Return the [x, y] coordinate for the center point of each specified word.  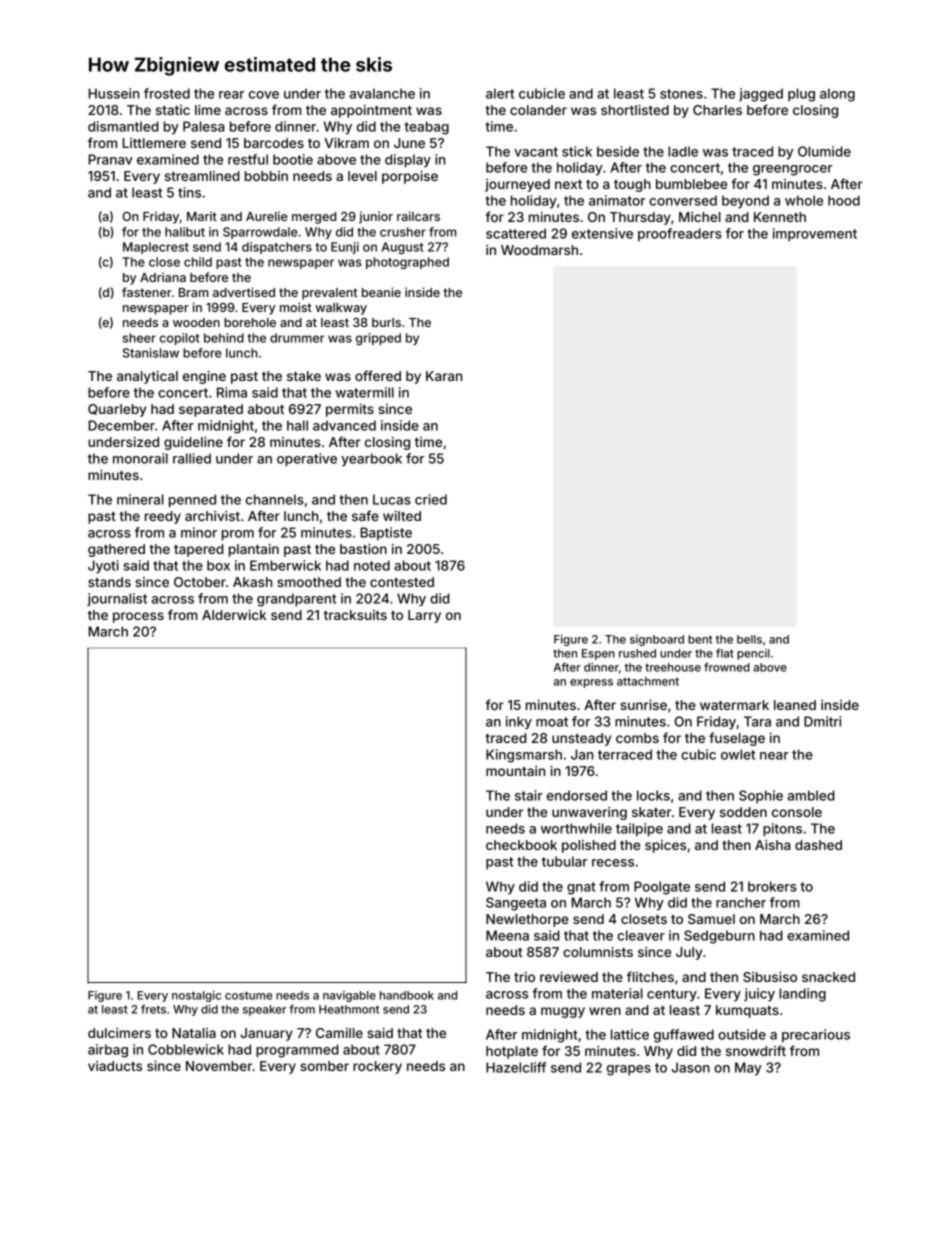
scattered [516, 233]
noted [372, 565]
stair [529, 795]
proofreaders [680, 235]
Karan [444, 376]
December [121, 425]
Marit [202, 216]
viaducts [115, 1066]
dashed [818, 845]
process [138, 617]
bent [700, 639]
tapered [199, 550]
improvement [815, 235]
